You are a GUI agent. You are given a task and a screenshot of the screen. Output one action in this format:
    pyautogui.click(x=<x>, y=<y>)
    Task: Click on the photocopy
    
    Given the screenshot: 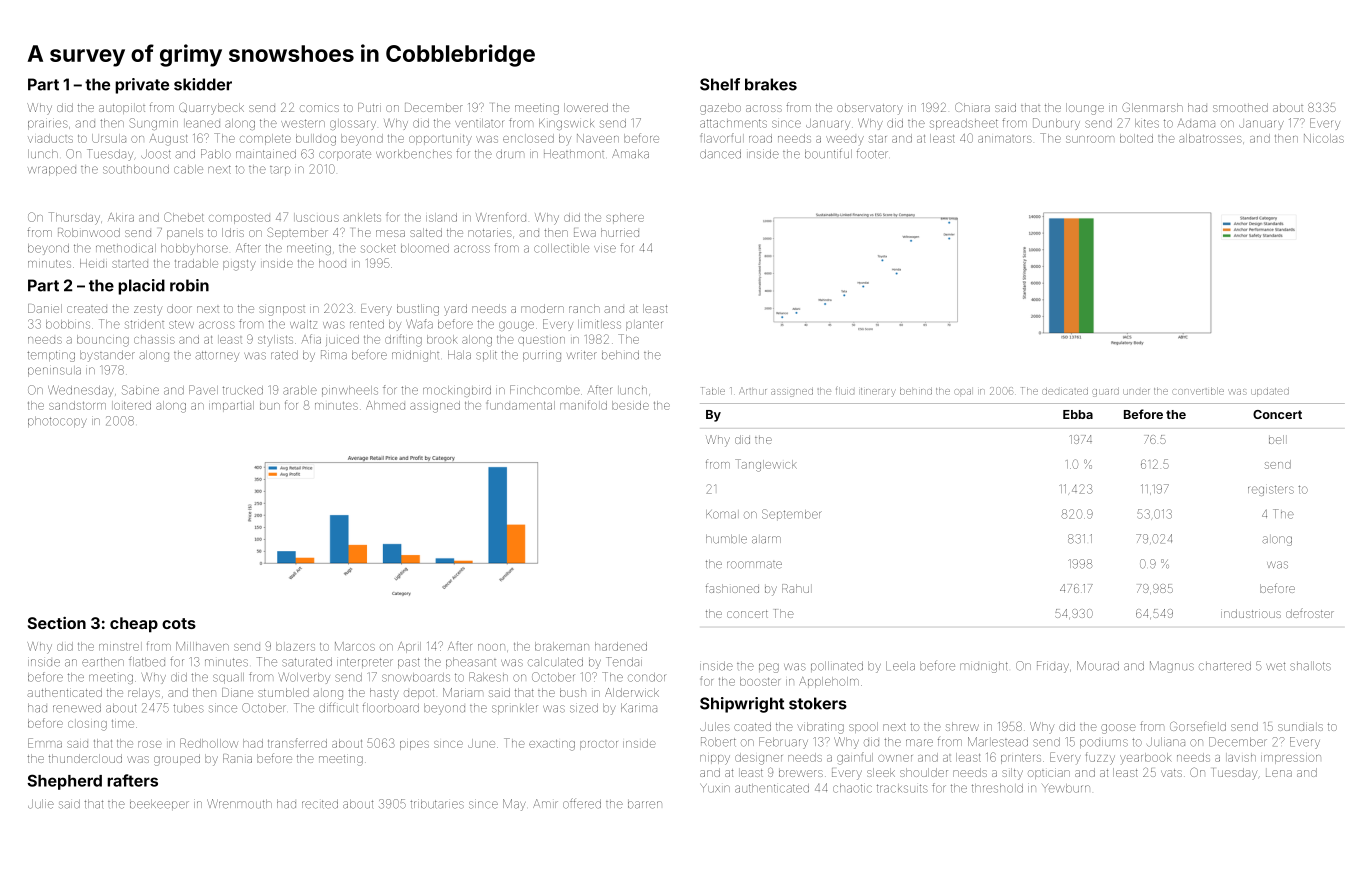 What is the action you would take?
    pyautogui.click(x=57, y=422)
